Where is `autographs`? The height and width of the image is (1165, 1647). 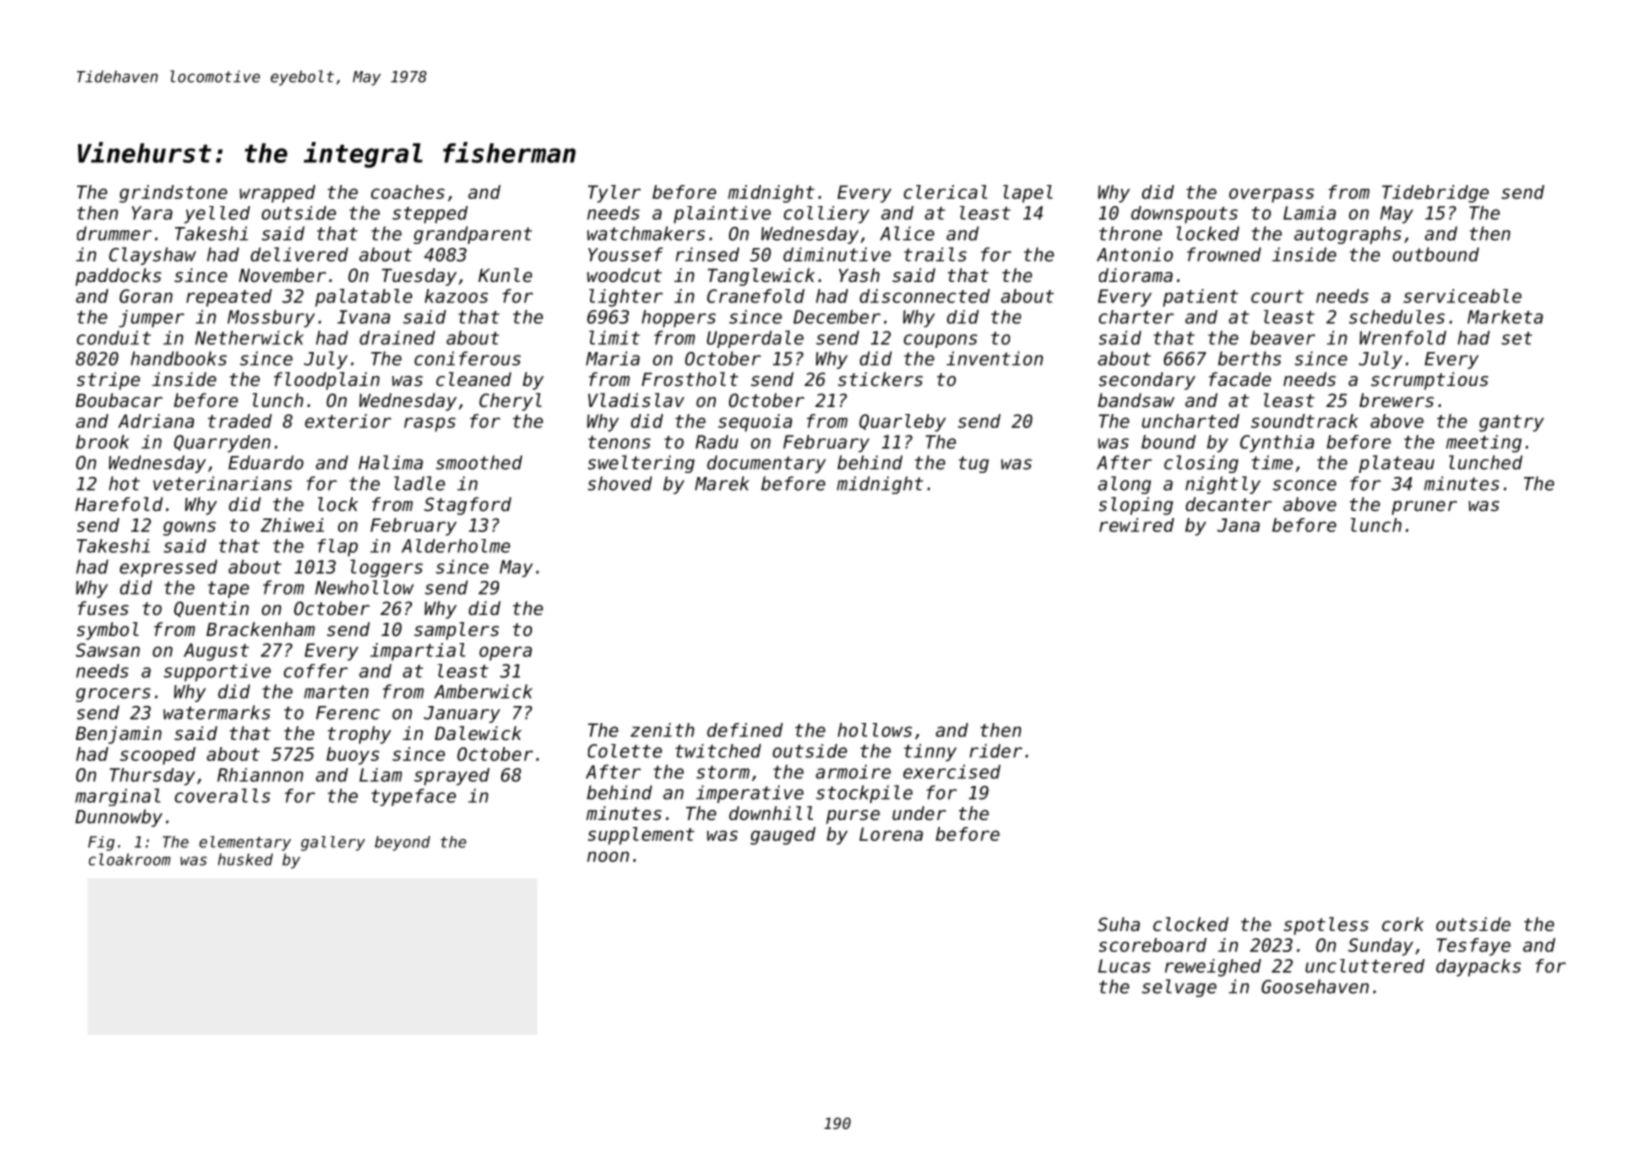 autographs is located at coordinates (1347, 235).
